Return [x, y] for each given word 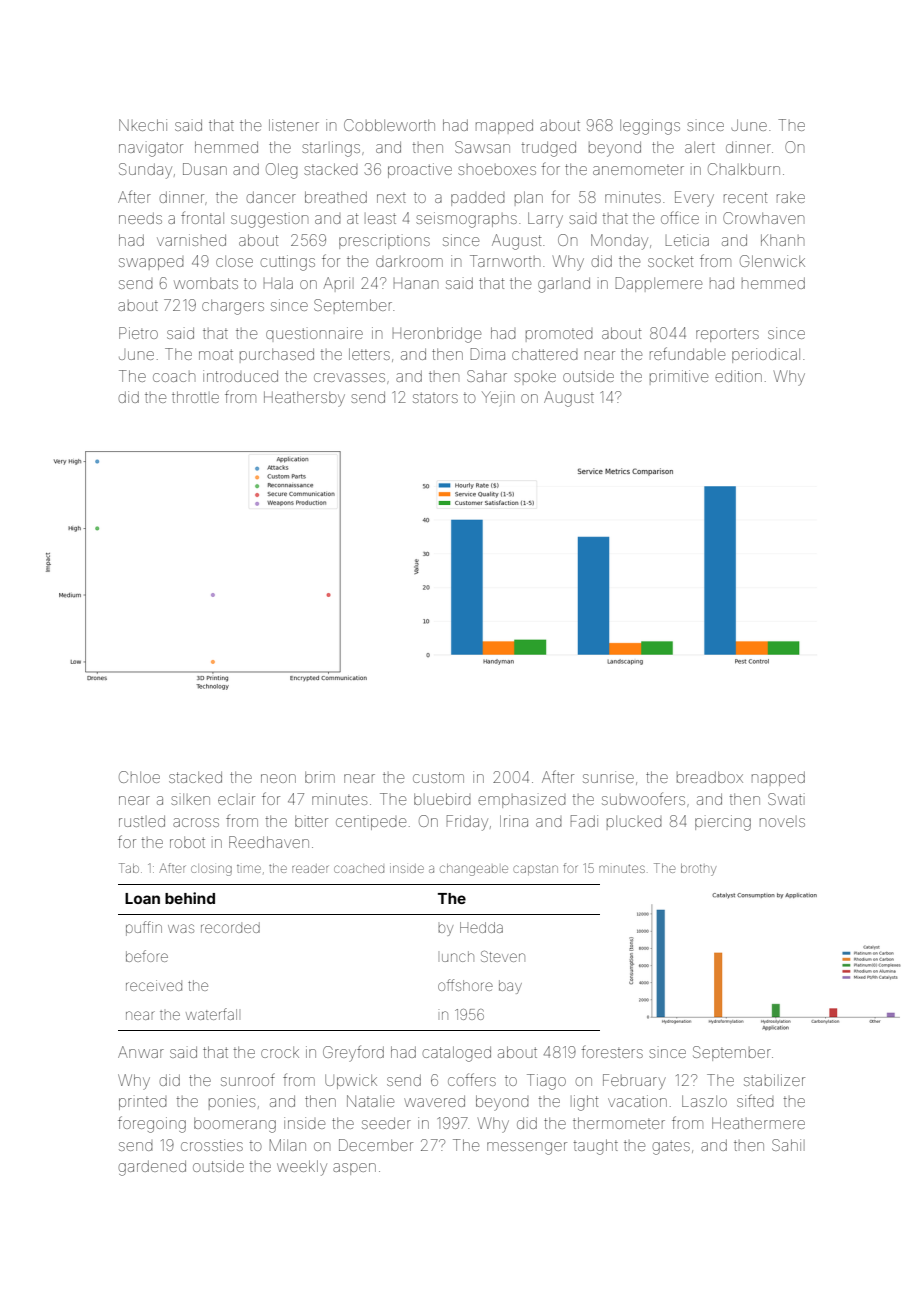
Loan [142, 898]
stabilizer [774, 1080]
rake [791, 197]
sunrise [608, 777]
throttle [195, 397]
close [234, 261]
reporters [727, 336]
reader [310, 868]
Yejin [498, 398]
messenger [527, 1148]
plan [529, 197]
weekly [302, 1168]
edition [738, 376]
